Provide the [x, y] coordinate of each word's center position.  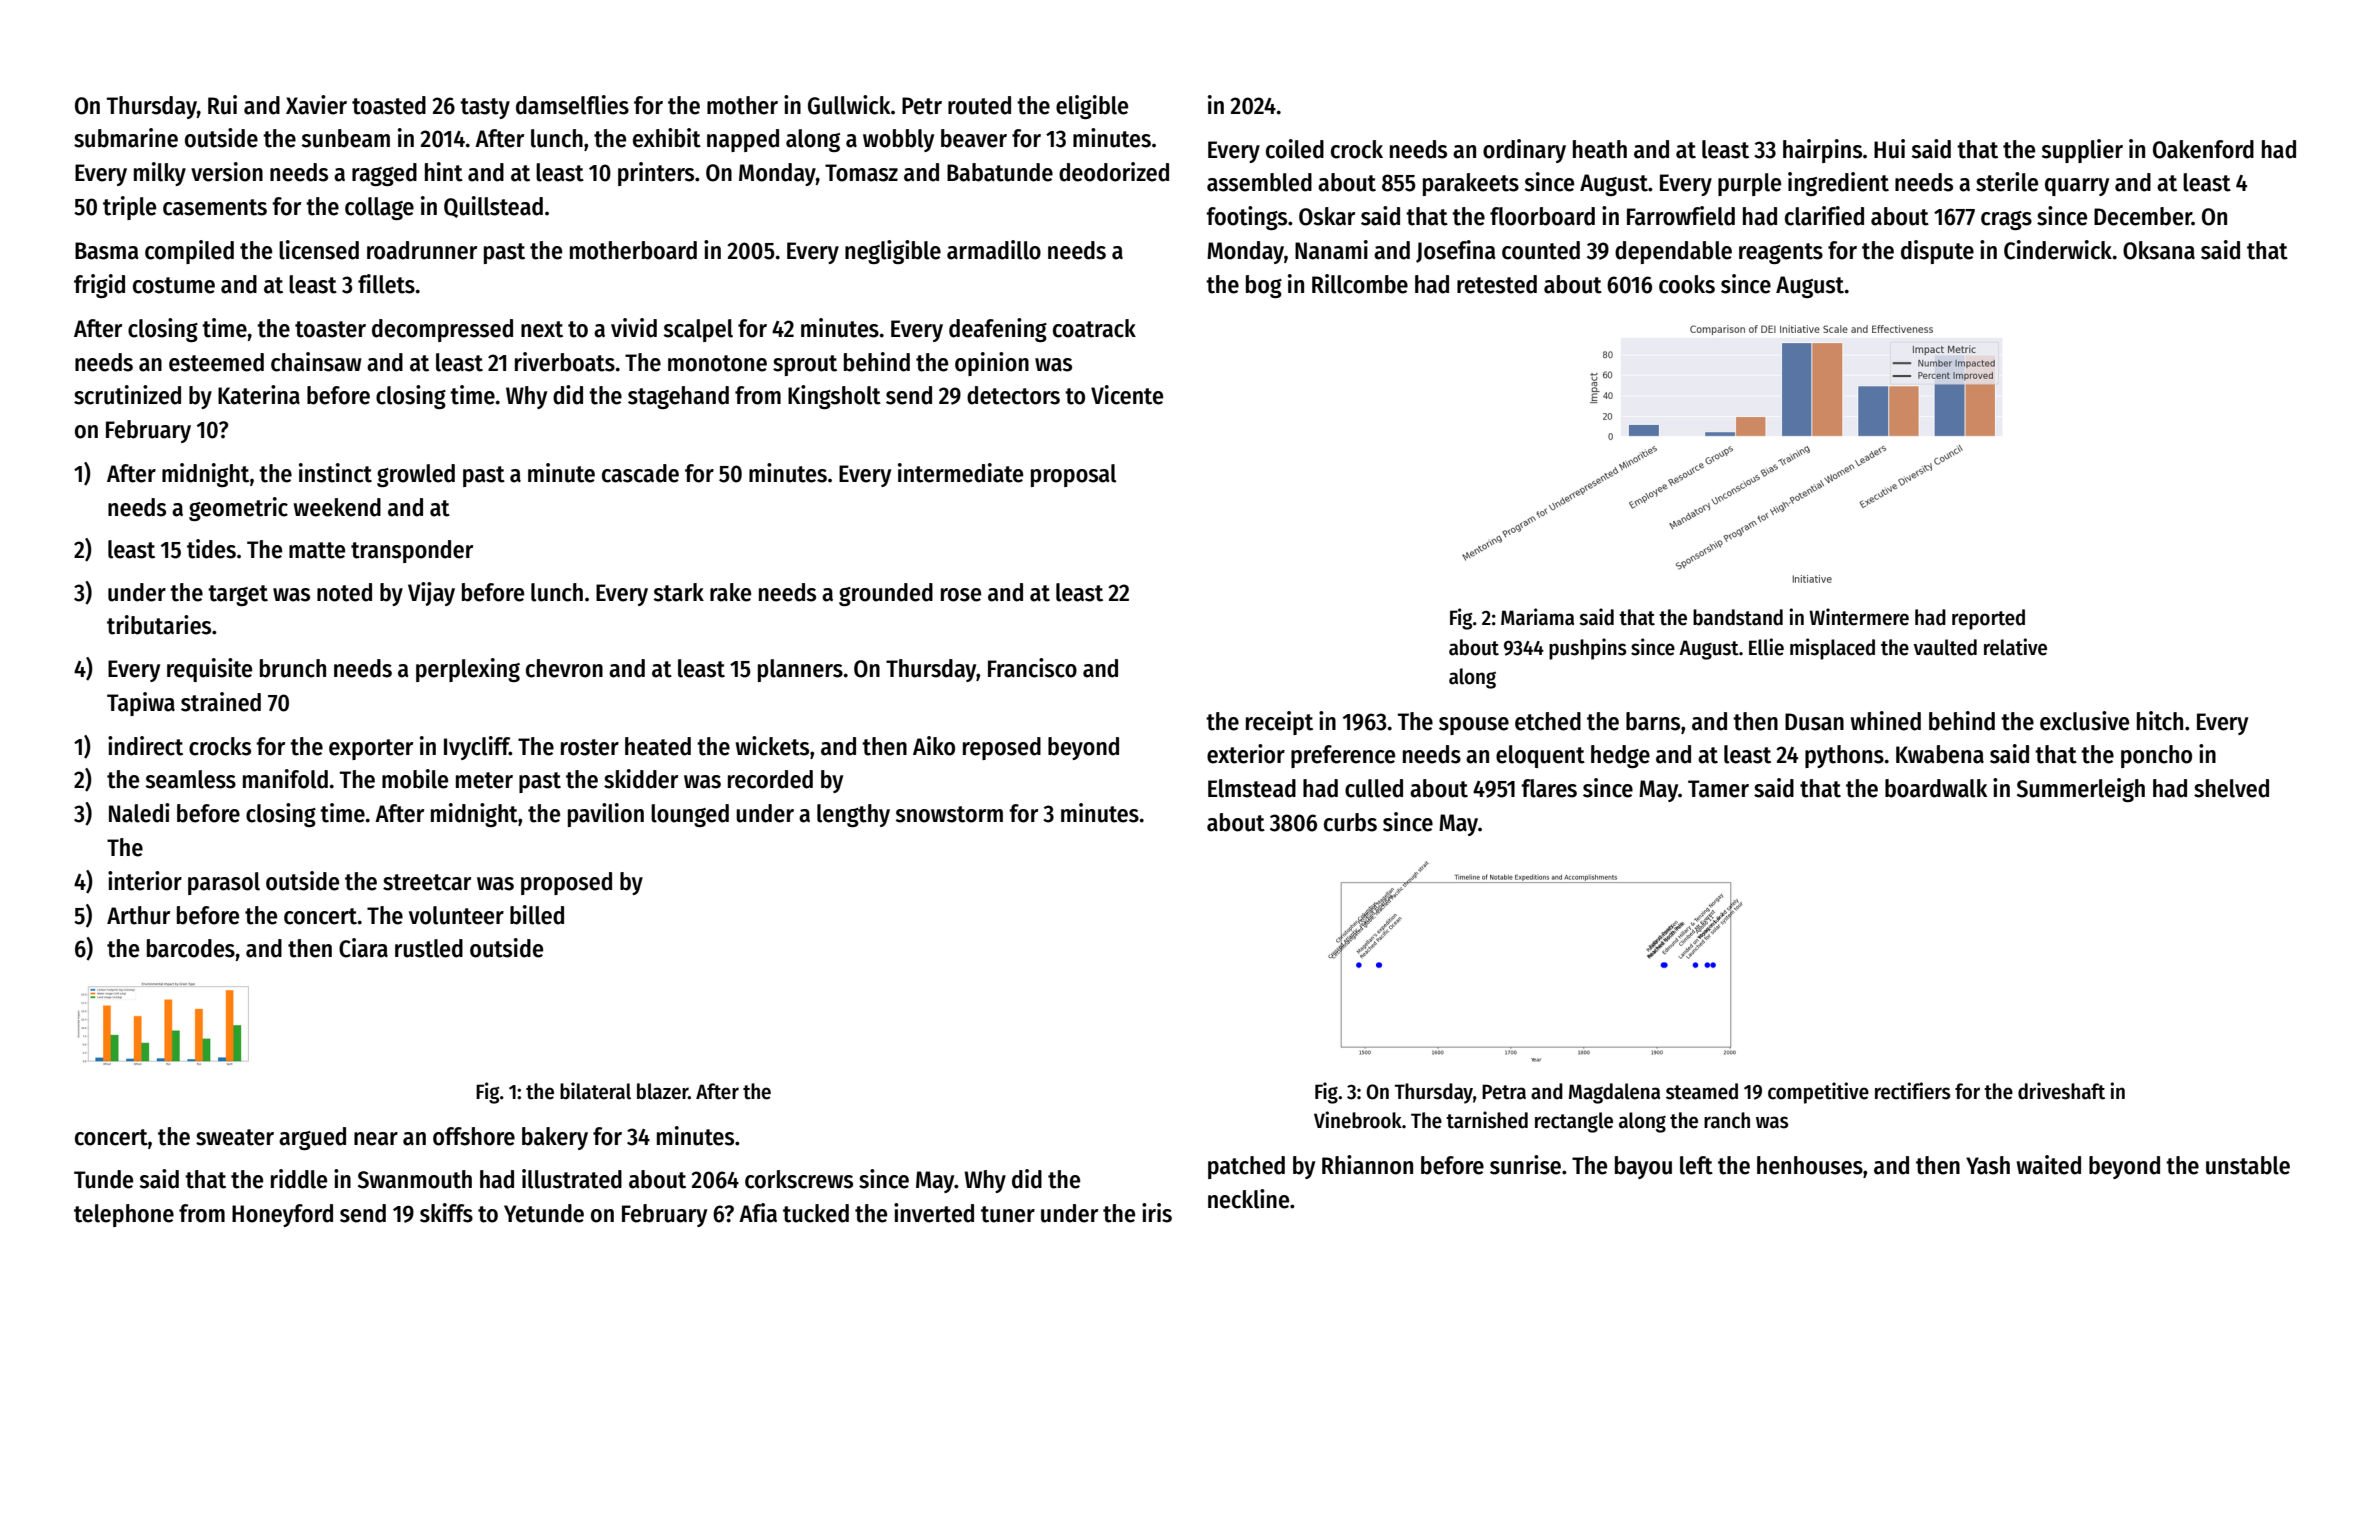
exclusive [2084, 721]
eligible [1092, 107]
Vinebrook [1358, 1120]
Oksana [2159, 250]
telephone [124, 1215]
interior [145, 881]
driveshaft [2061, 1091]
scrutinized [127, 395]
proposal [1073, 475]
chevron [564, 668]
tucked [816, 1213]
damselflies [572, 105]
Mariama [1537, 617]
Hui [1889, 149]
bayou [1643, 1167]
